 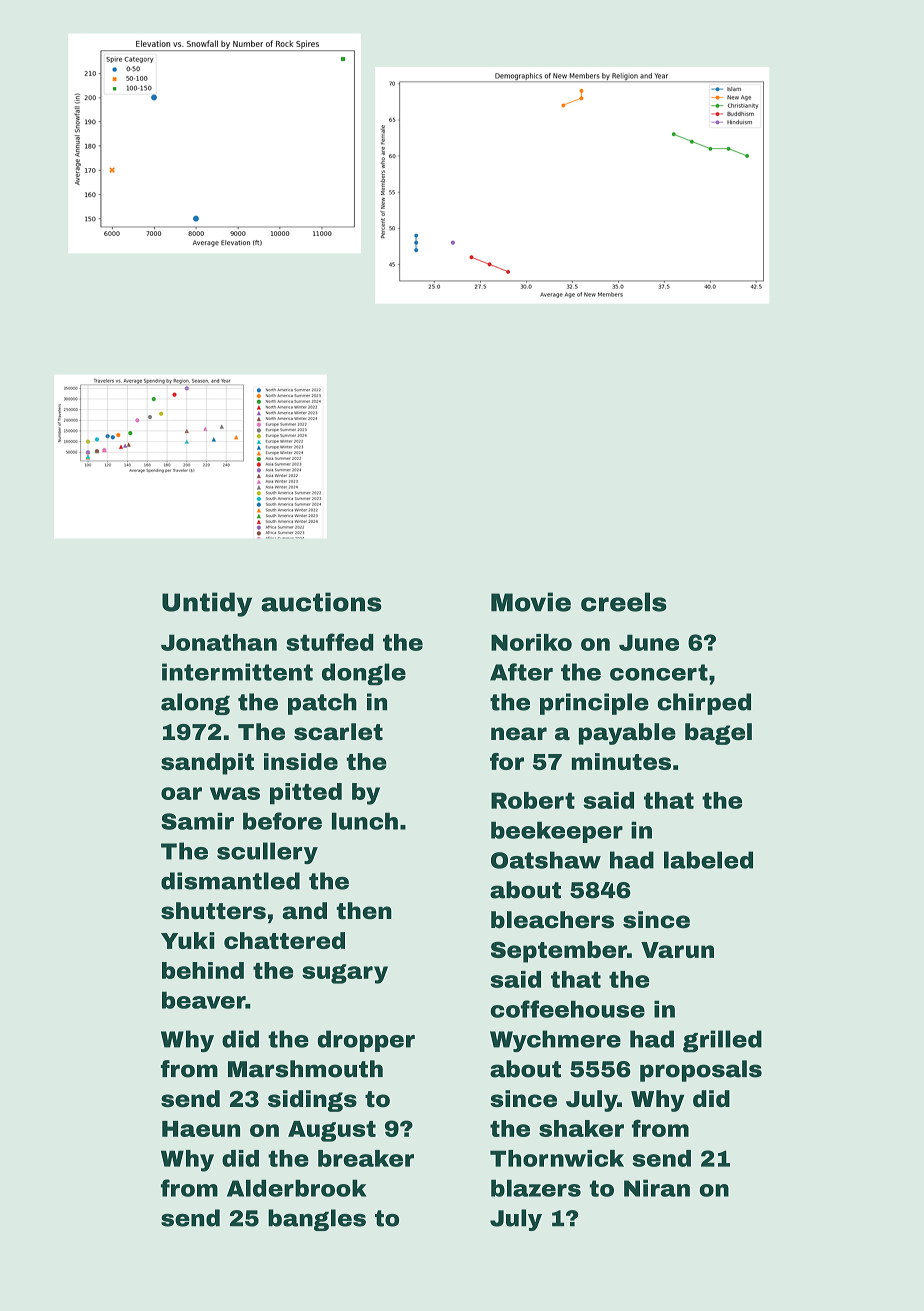 What do you see at coordinates (657, 1188) in the screenshot?
I see `Niran` at bounding box center [657, 1188].
